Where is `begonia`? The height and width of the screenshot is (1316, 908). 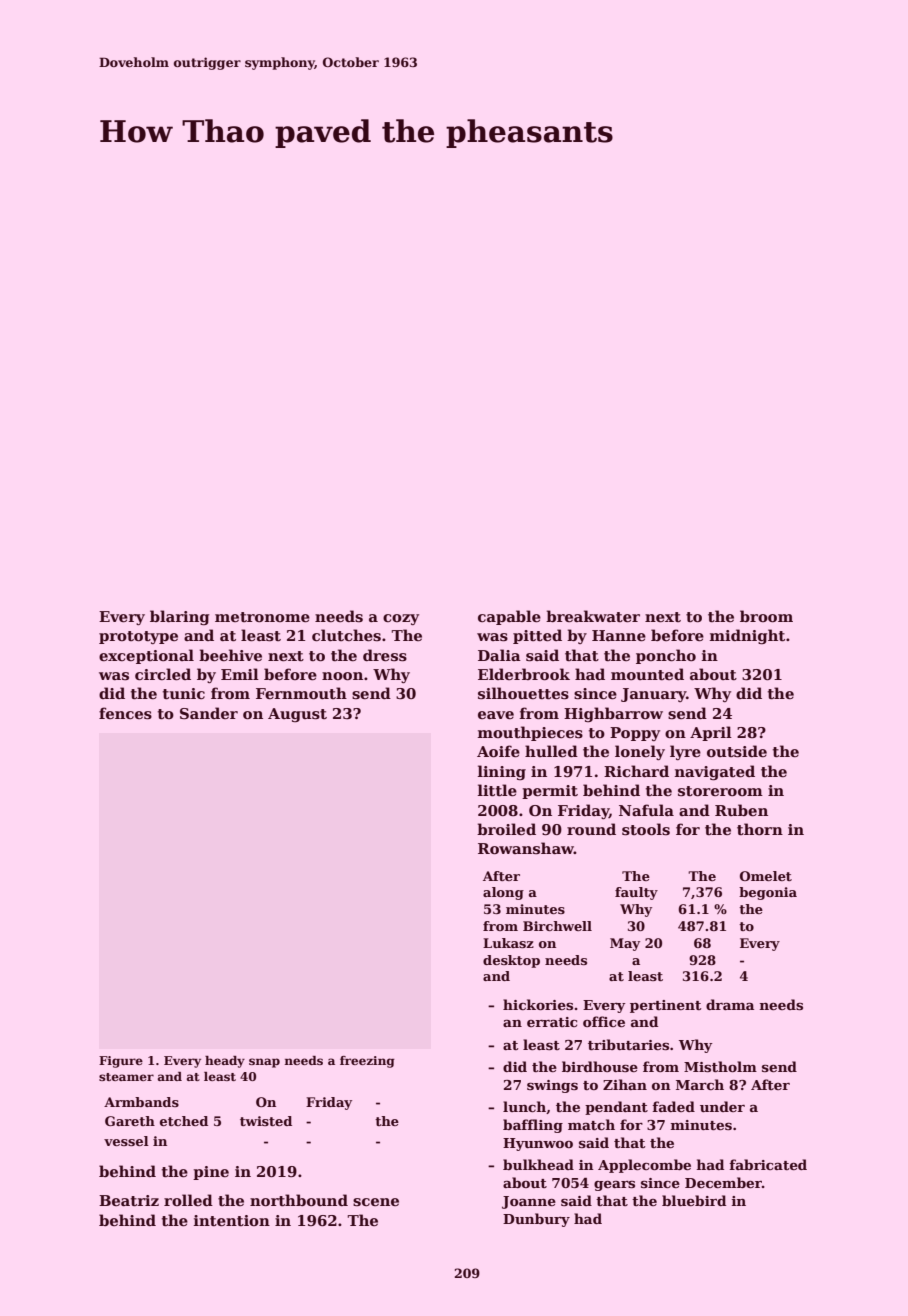
begonia is located at coordinates (768, 893).
